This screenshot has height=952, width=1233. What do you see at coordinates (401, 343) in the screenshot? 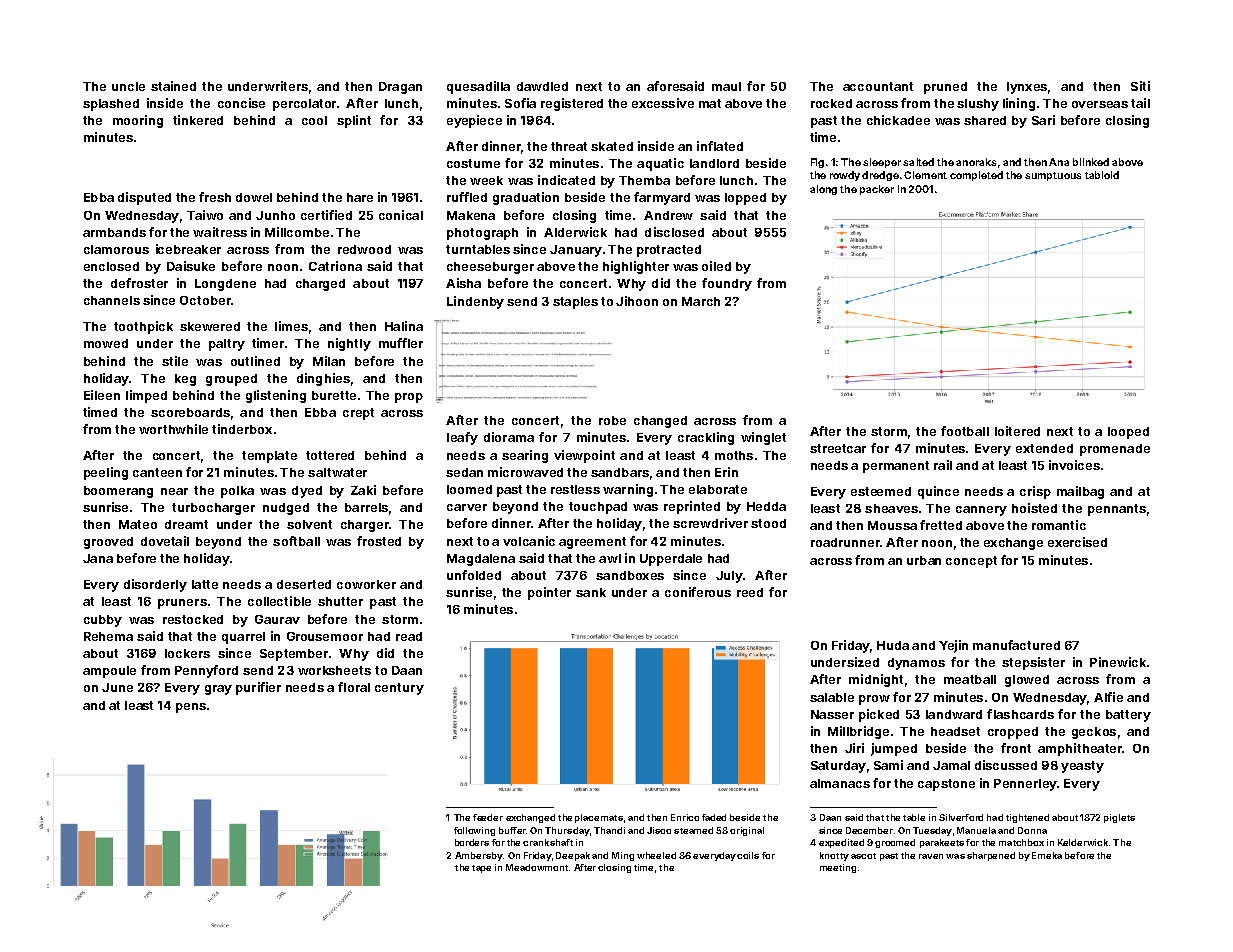
I see `muffler` at bounding box center [401, 343].
